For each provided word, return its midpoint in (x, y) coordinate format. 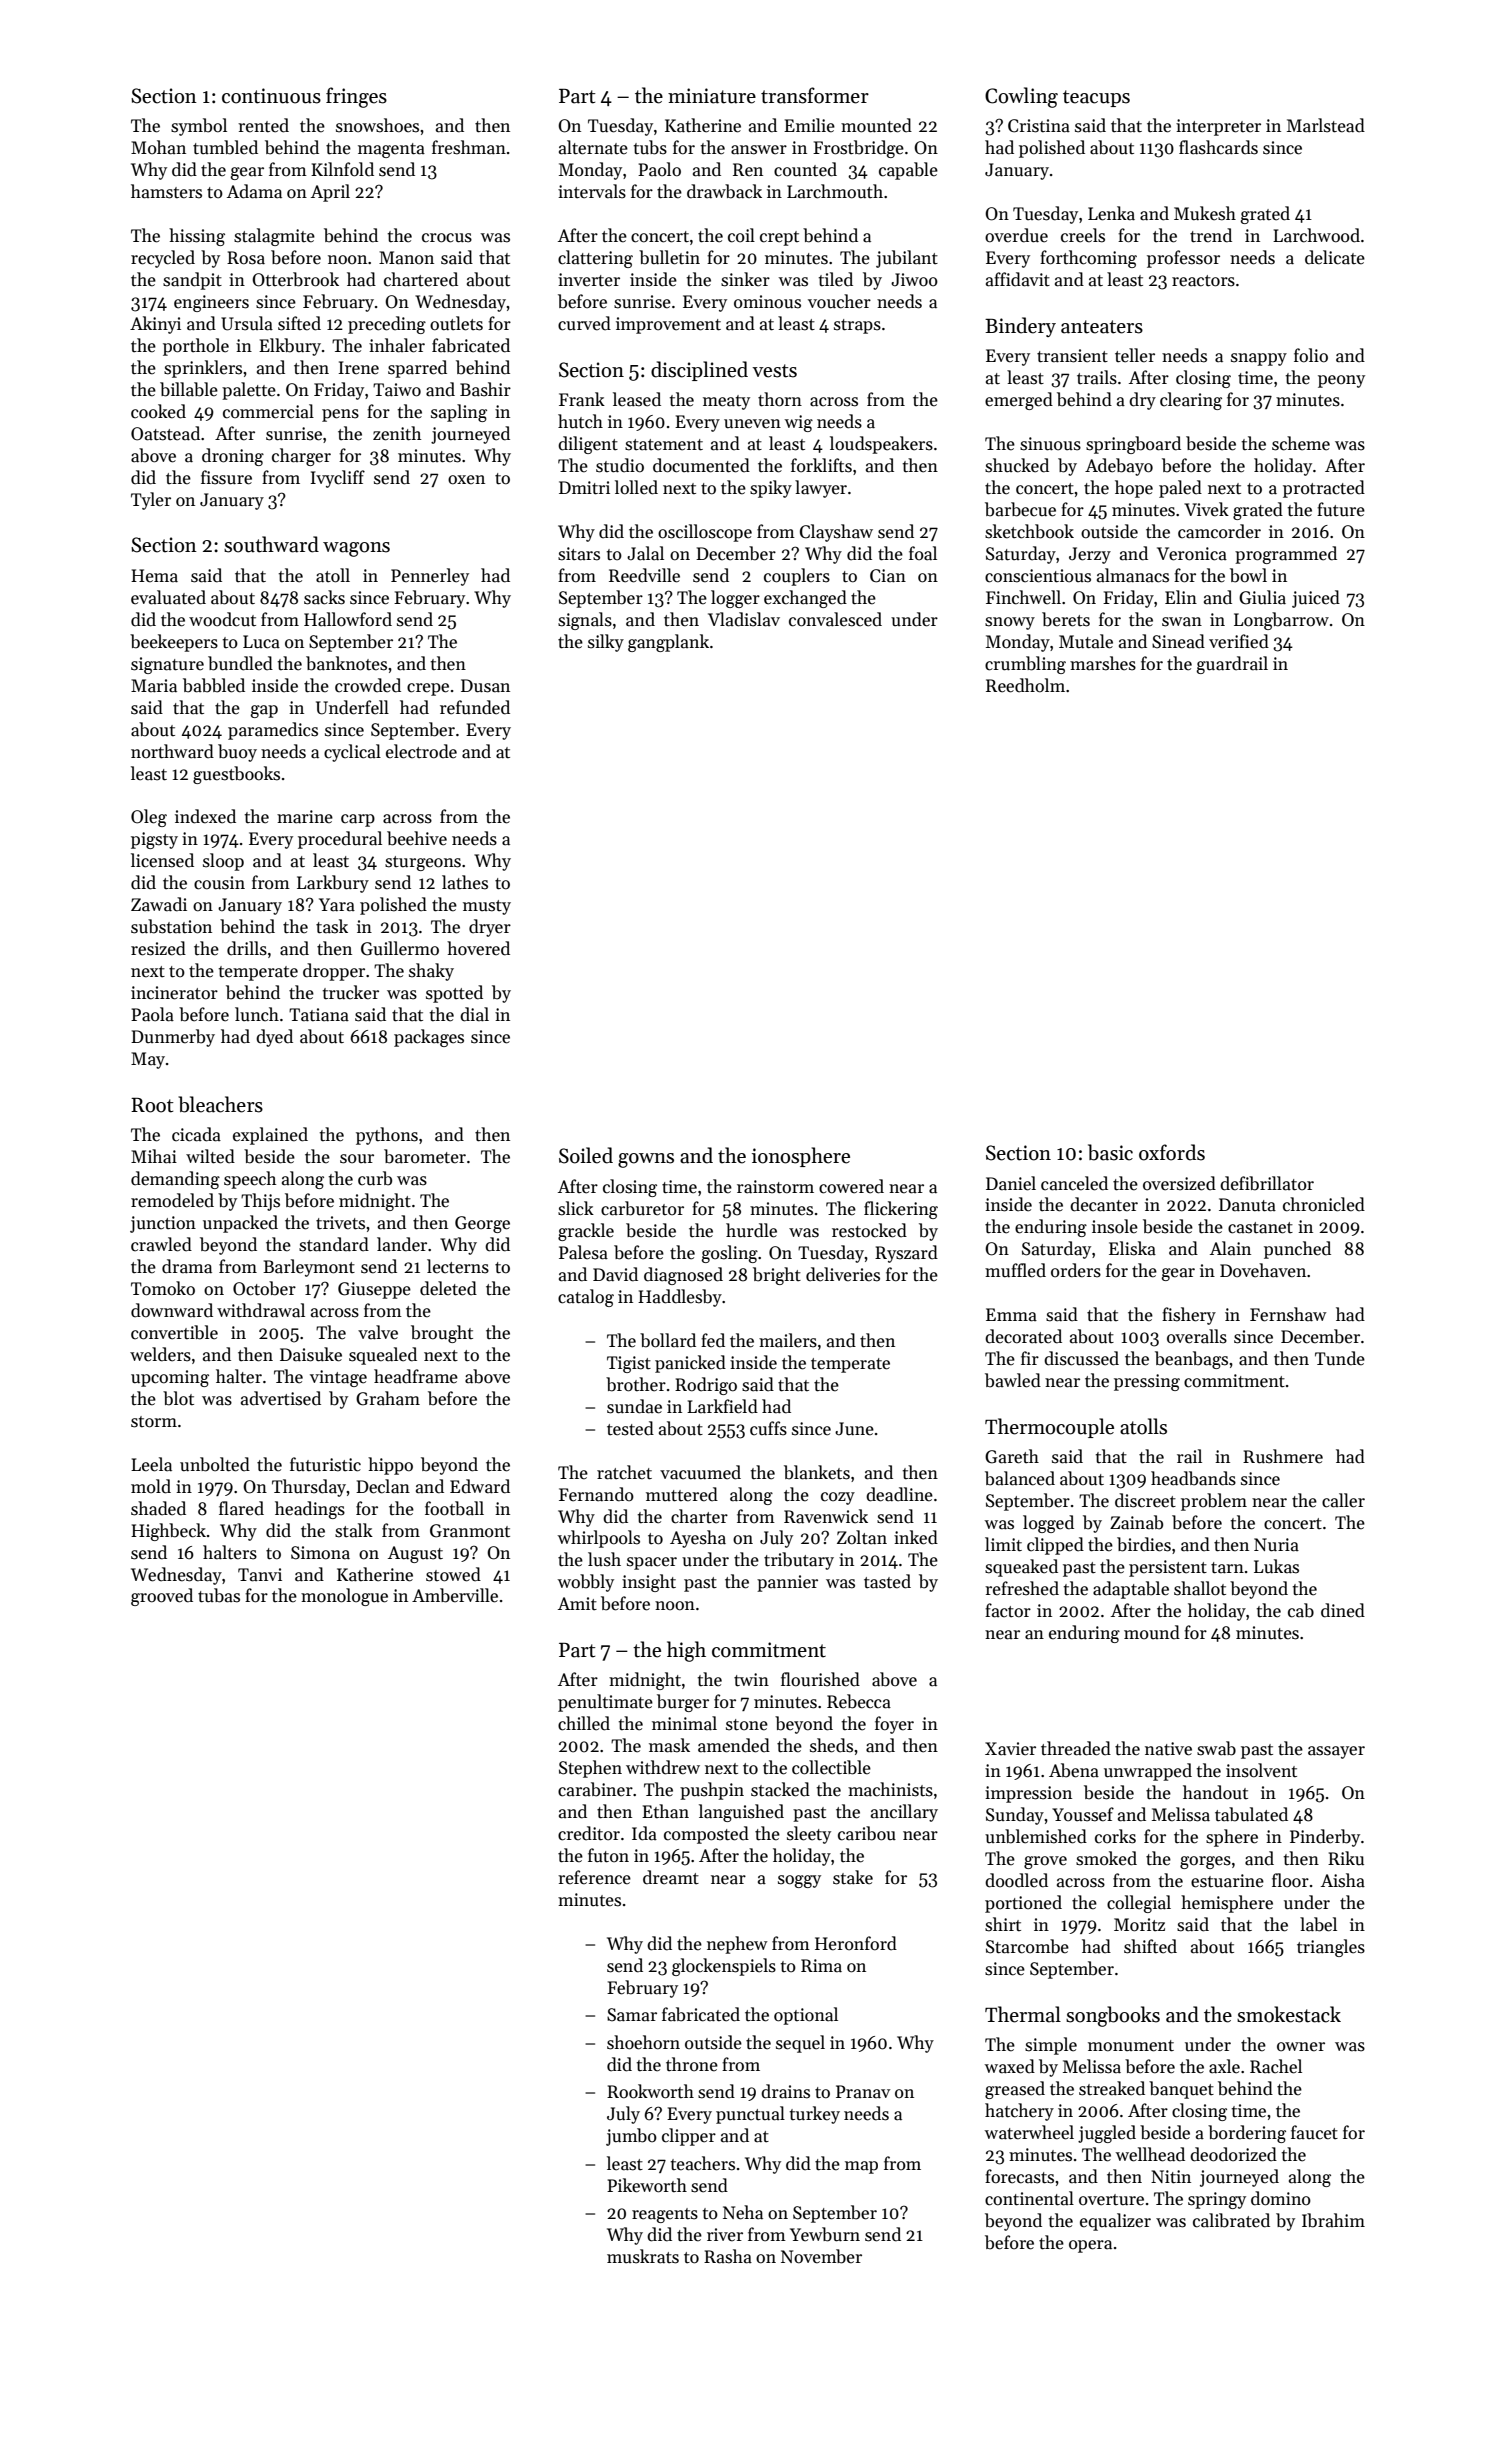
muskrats (643, 2256)
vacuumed (700, 1472)
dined (1343, 1610)
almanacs (1133, 575)
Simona (320, 1553)
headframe (416, 1376)
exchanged (805, 599)
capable (908, 171)
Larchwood (1316, 235)
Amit (577, 1604)
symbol (199, 127)
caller (1343, 1500)
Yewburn (825, 2234)
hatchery (1019, 2112)
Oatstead (165, 433)
